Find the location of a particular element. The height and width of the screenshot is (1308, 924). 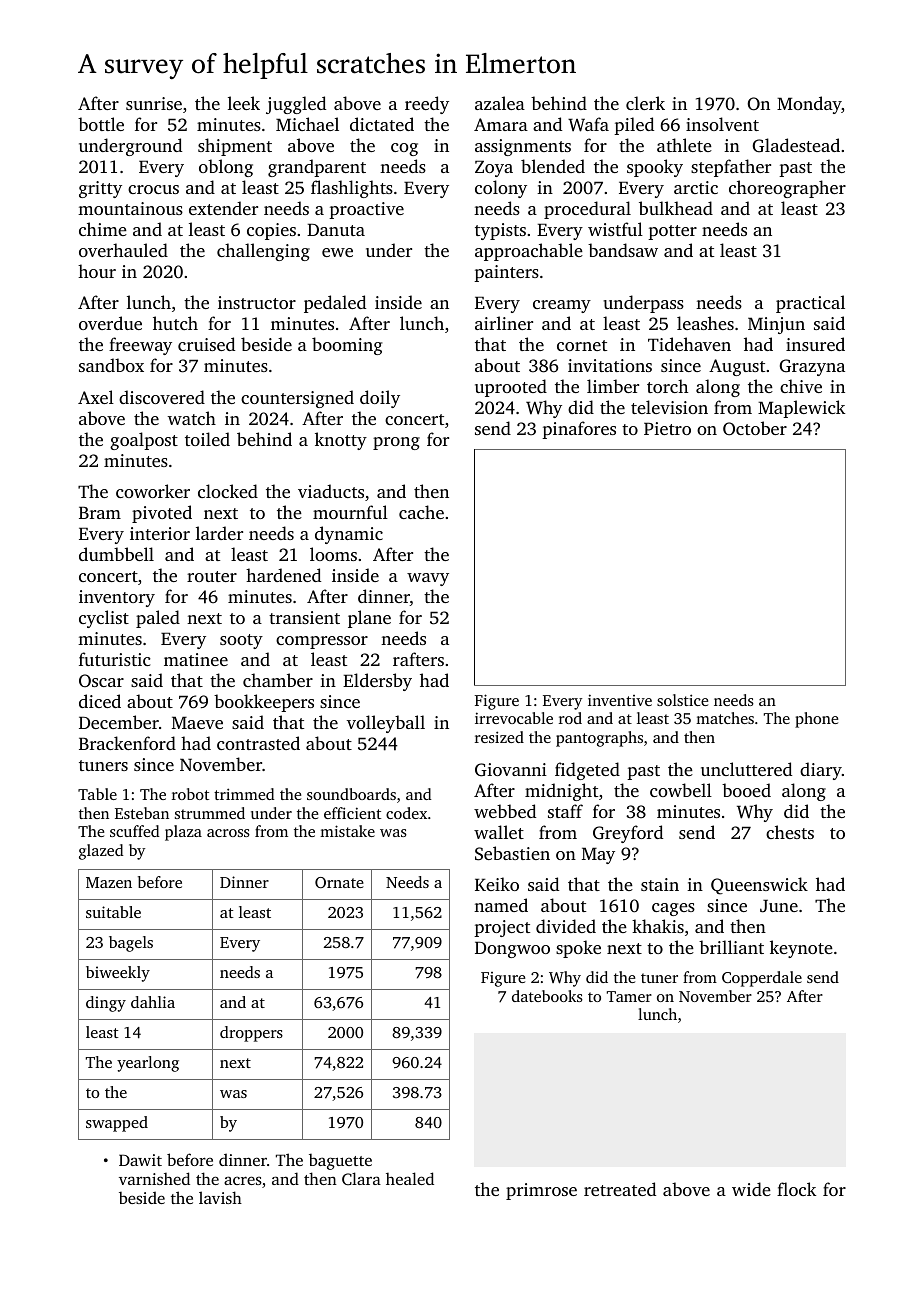

Gladestead is located at coordinates (796, 145).
